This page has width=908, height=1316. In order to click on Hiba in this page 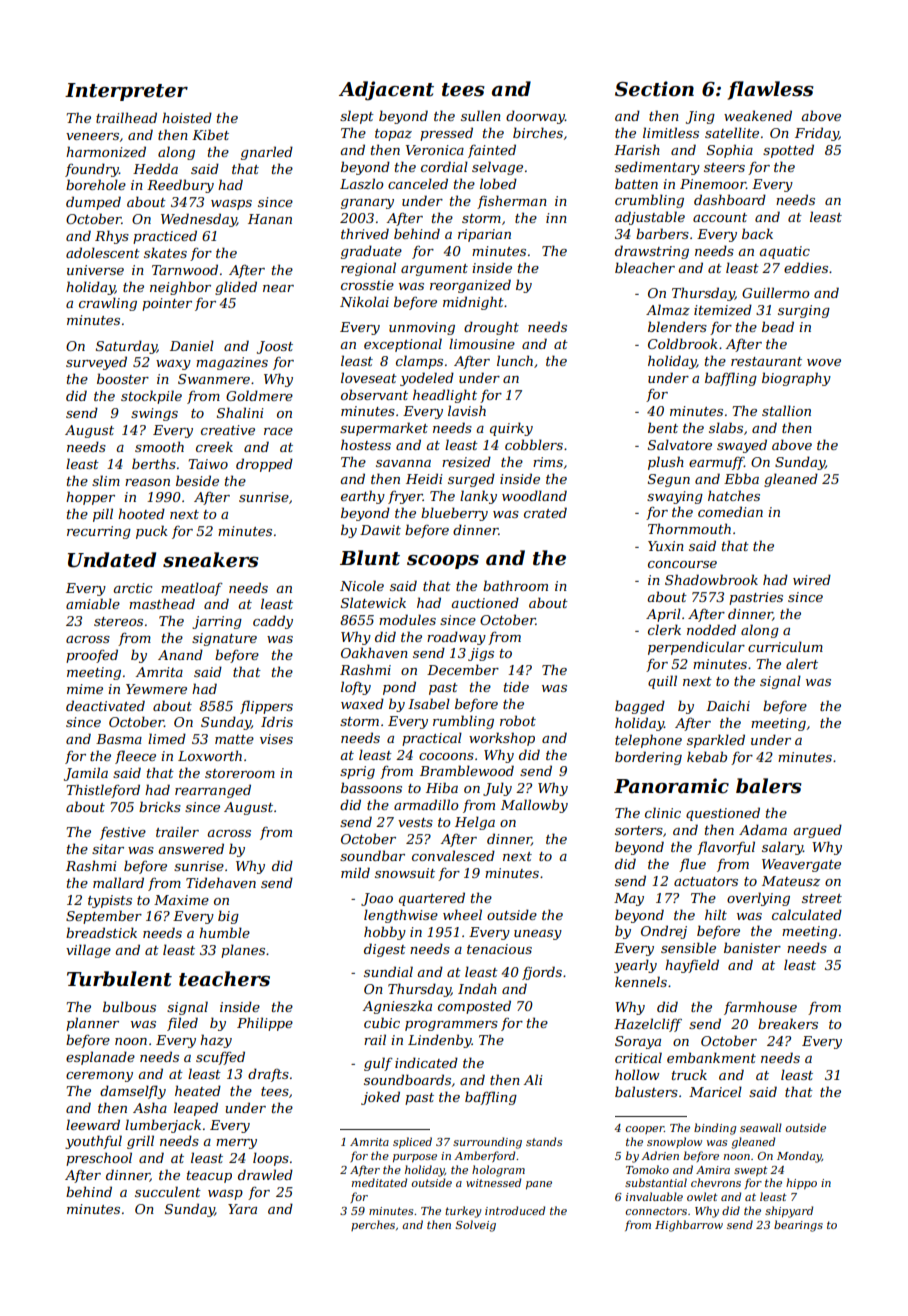, I will do `click(442, 787)`.
